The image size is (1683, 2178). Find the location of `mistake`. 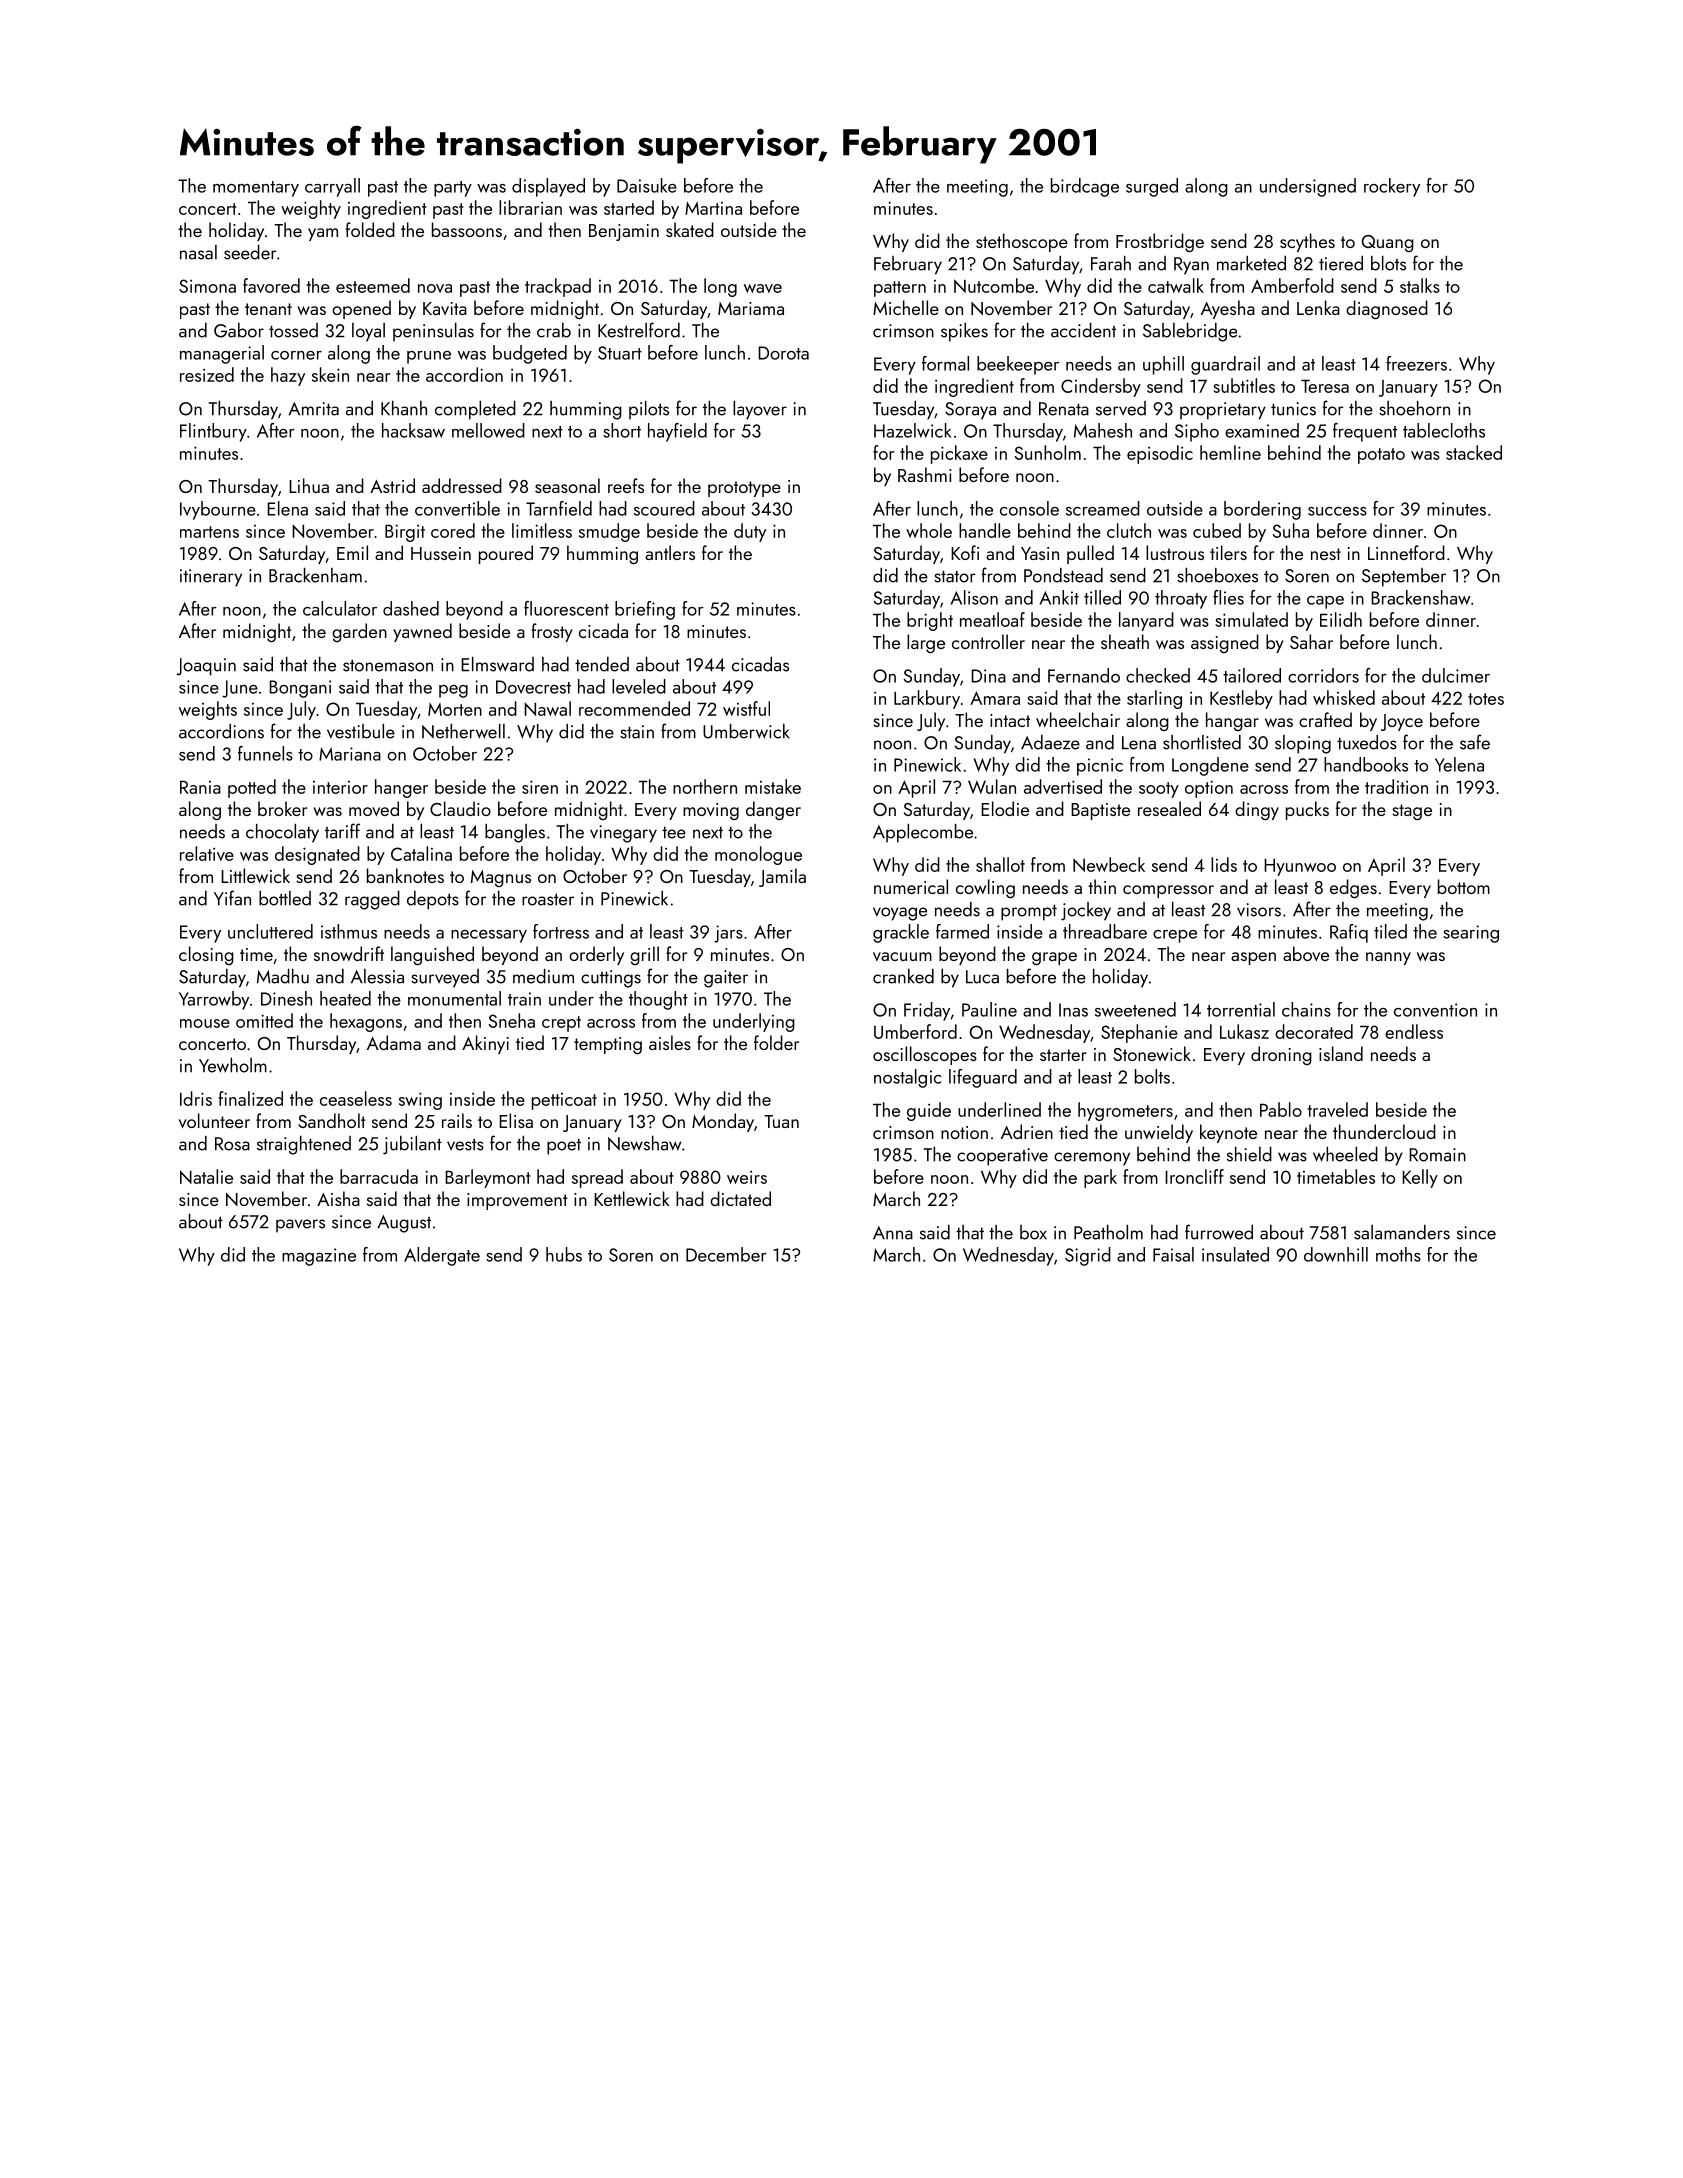

mistake is located at coordinates (773, 786).
